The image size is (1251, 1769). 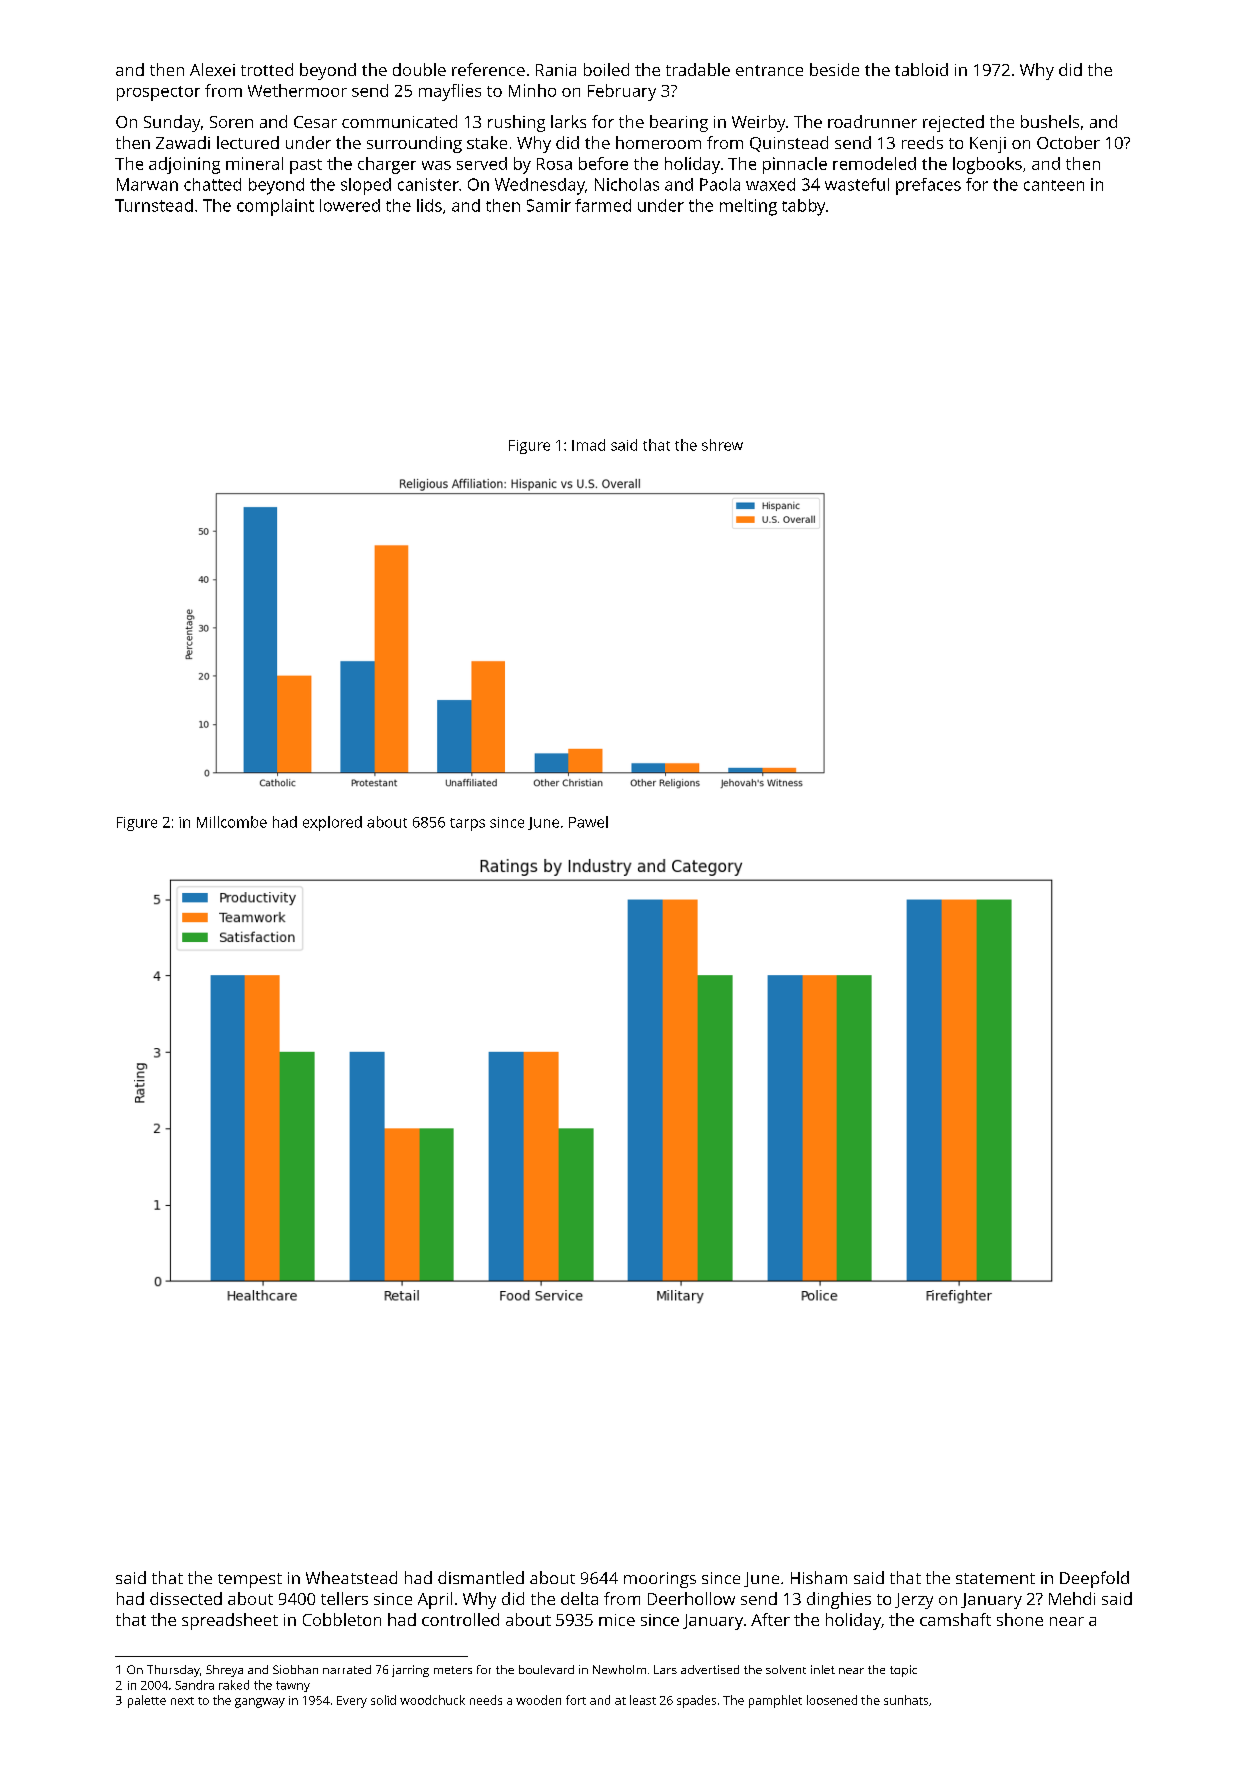 I want to click on Pawel, so click(x=588, y=822).
